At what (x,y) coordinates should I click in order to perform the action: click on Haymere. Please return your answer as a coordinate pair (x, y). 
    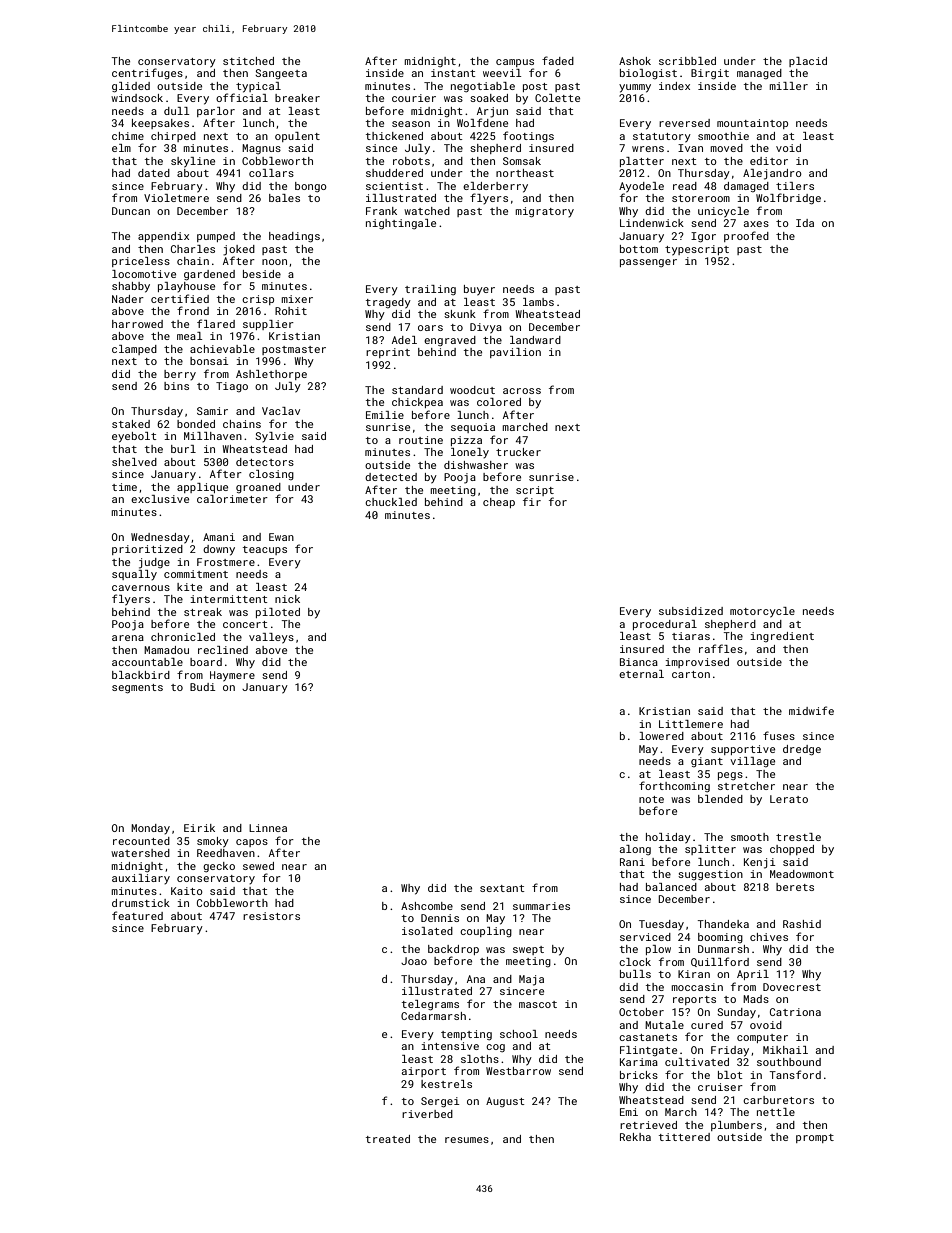
    Looking at the image, I should click on (232, 676).
